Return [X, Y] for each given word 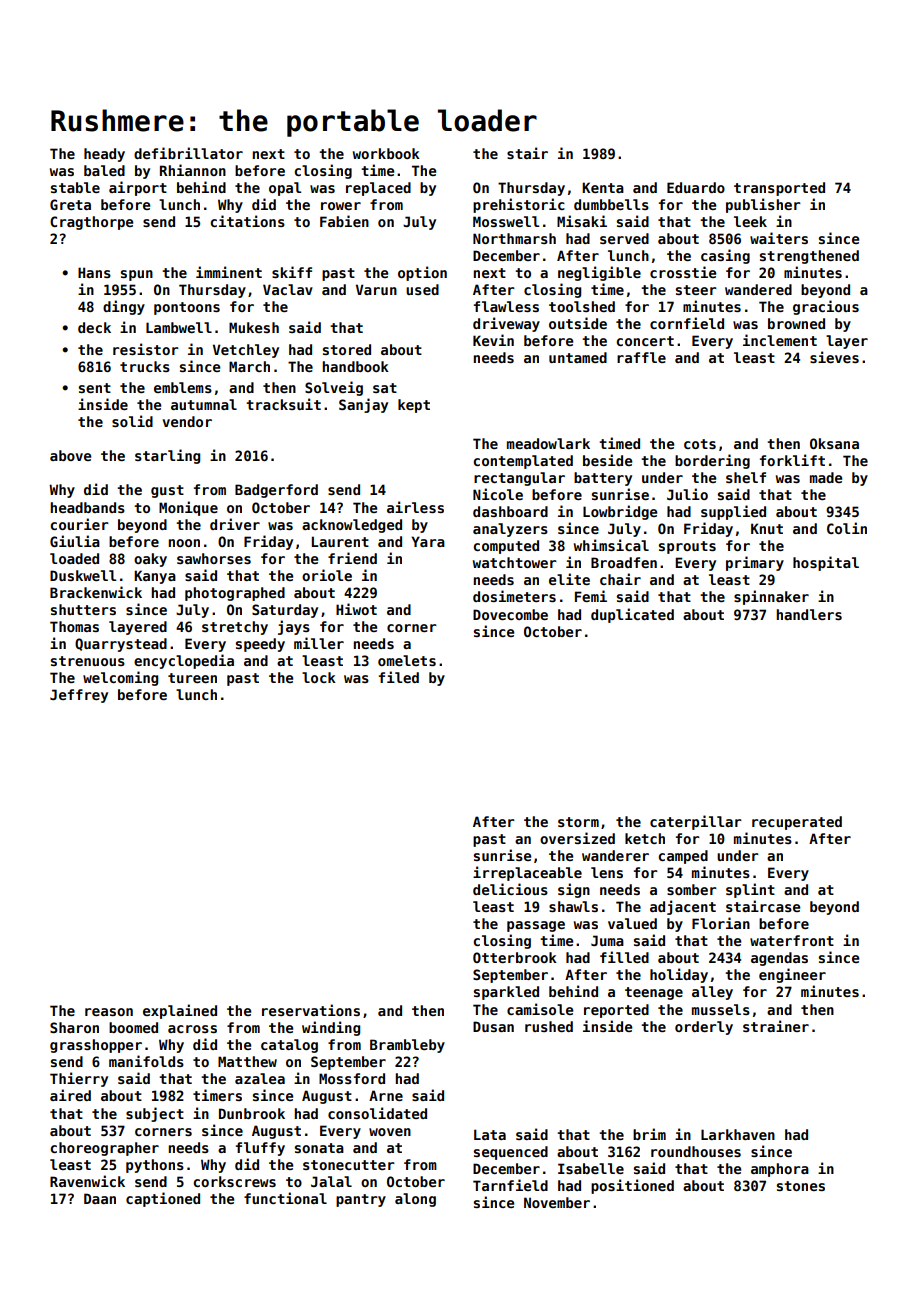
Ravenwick [87, 1181]
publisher [763, 205]
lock [319, 677]
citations [247, 221]
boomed [133, 1027]
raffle [641, 357]
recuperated [797, 823]
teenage [654, 993]
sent [95, 388]
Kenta [603, 187]
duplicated [632, 615]
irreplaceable [527, 873]
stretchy [235, 628]
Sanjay [363, 405]
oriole [327, 575]
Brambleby [407, 1046]
